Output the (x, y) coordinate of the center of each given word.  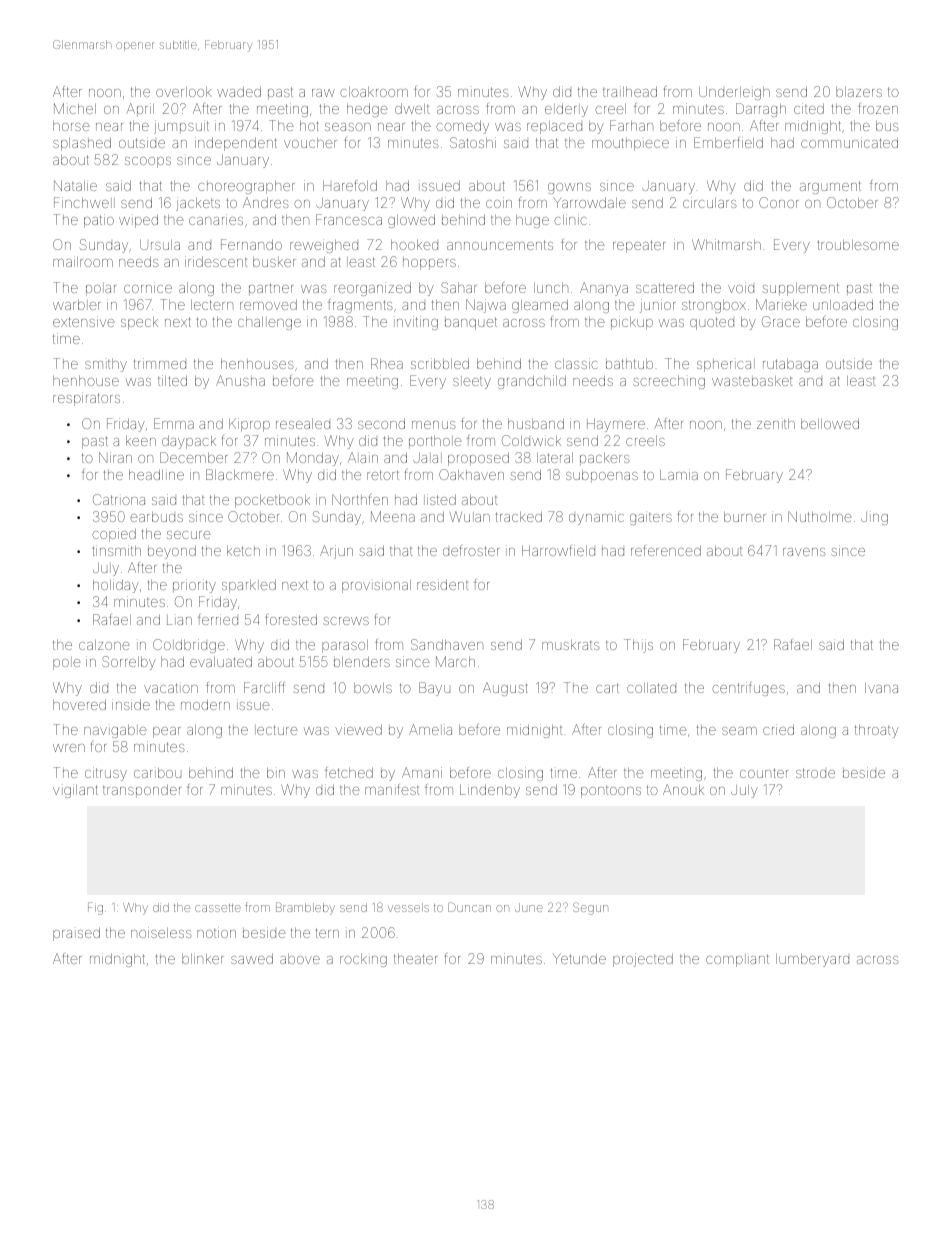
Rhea (387, 363)
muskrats (570, 645)
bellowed (830, 423)
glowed (411, 221)
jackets (198, 204)
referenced (666, 550)
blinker (203, 958)
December (194, 457)
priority (194, 586)
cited (809, 108)
